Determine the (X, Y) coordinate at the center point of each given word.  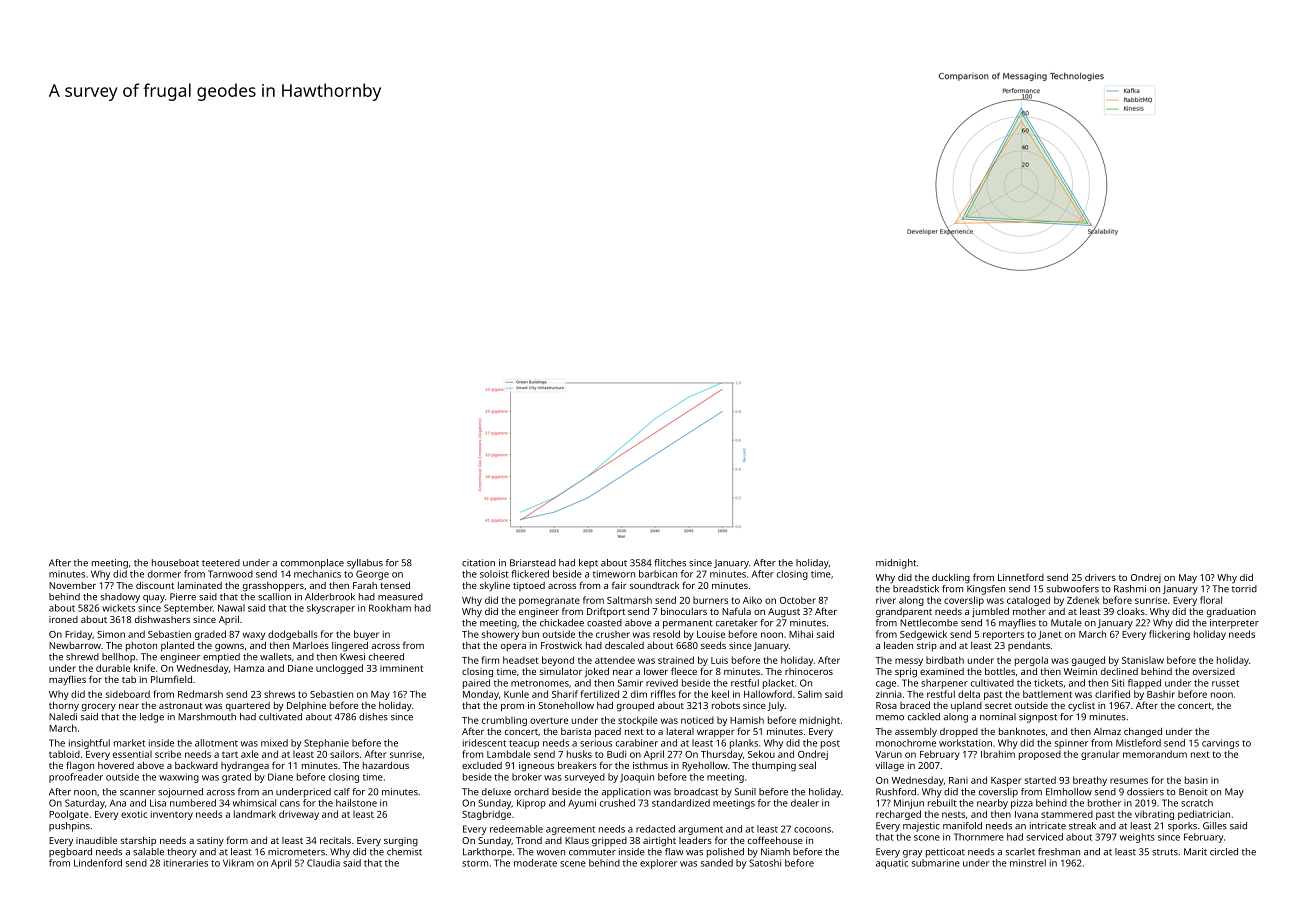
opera (513, 647)
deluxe (496, 792)
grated (236, 778)
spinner (1071, 745)
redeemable (516, 829)
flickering (1169, 635)
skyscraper (331, 609)
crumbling (504, 721)
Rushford (896, 792)
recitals (335, 840)
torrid (1244, 589)
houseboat (175, 563)
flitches (670, 563)
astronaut (181, 706)
